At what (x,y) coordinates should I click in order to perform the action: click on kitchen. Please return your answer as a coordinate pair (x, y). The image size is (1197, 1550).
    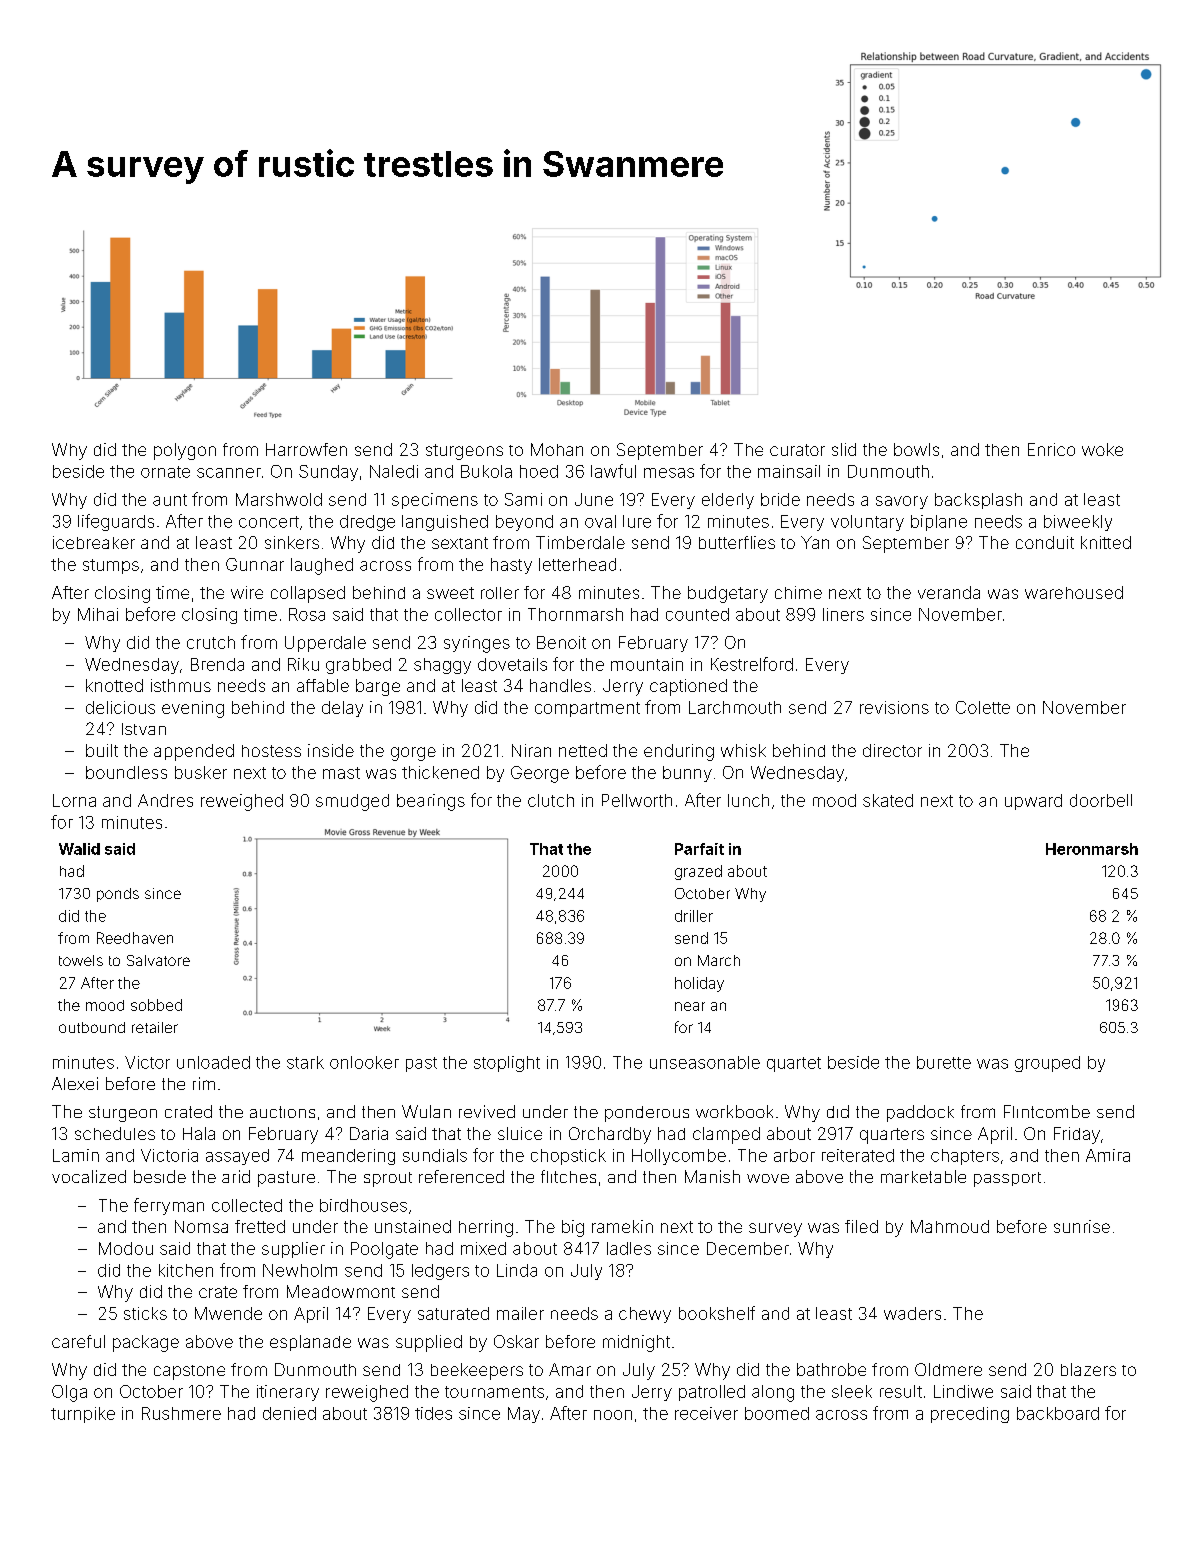
    Looking at the image, I should click on (186, 1270).
